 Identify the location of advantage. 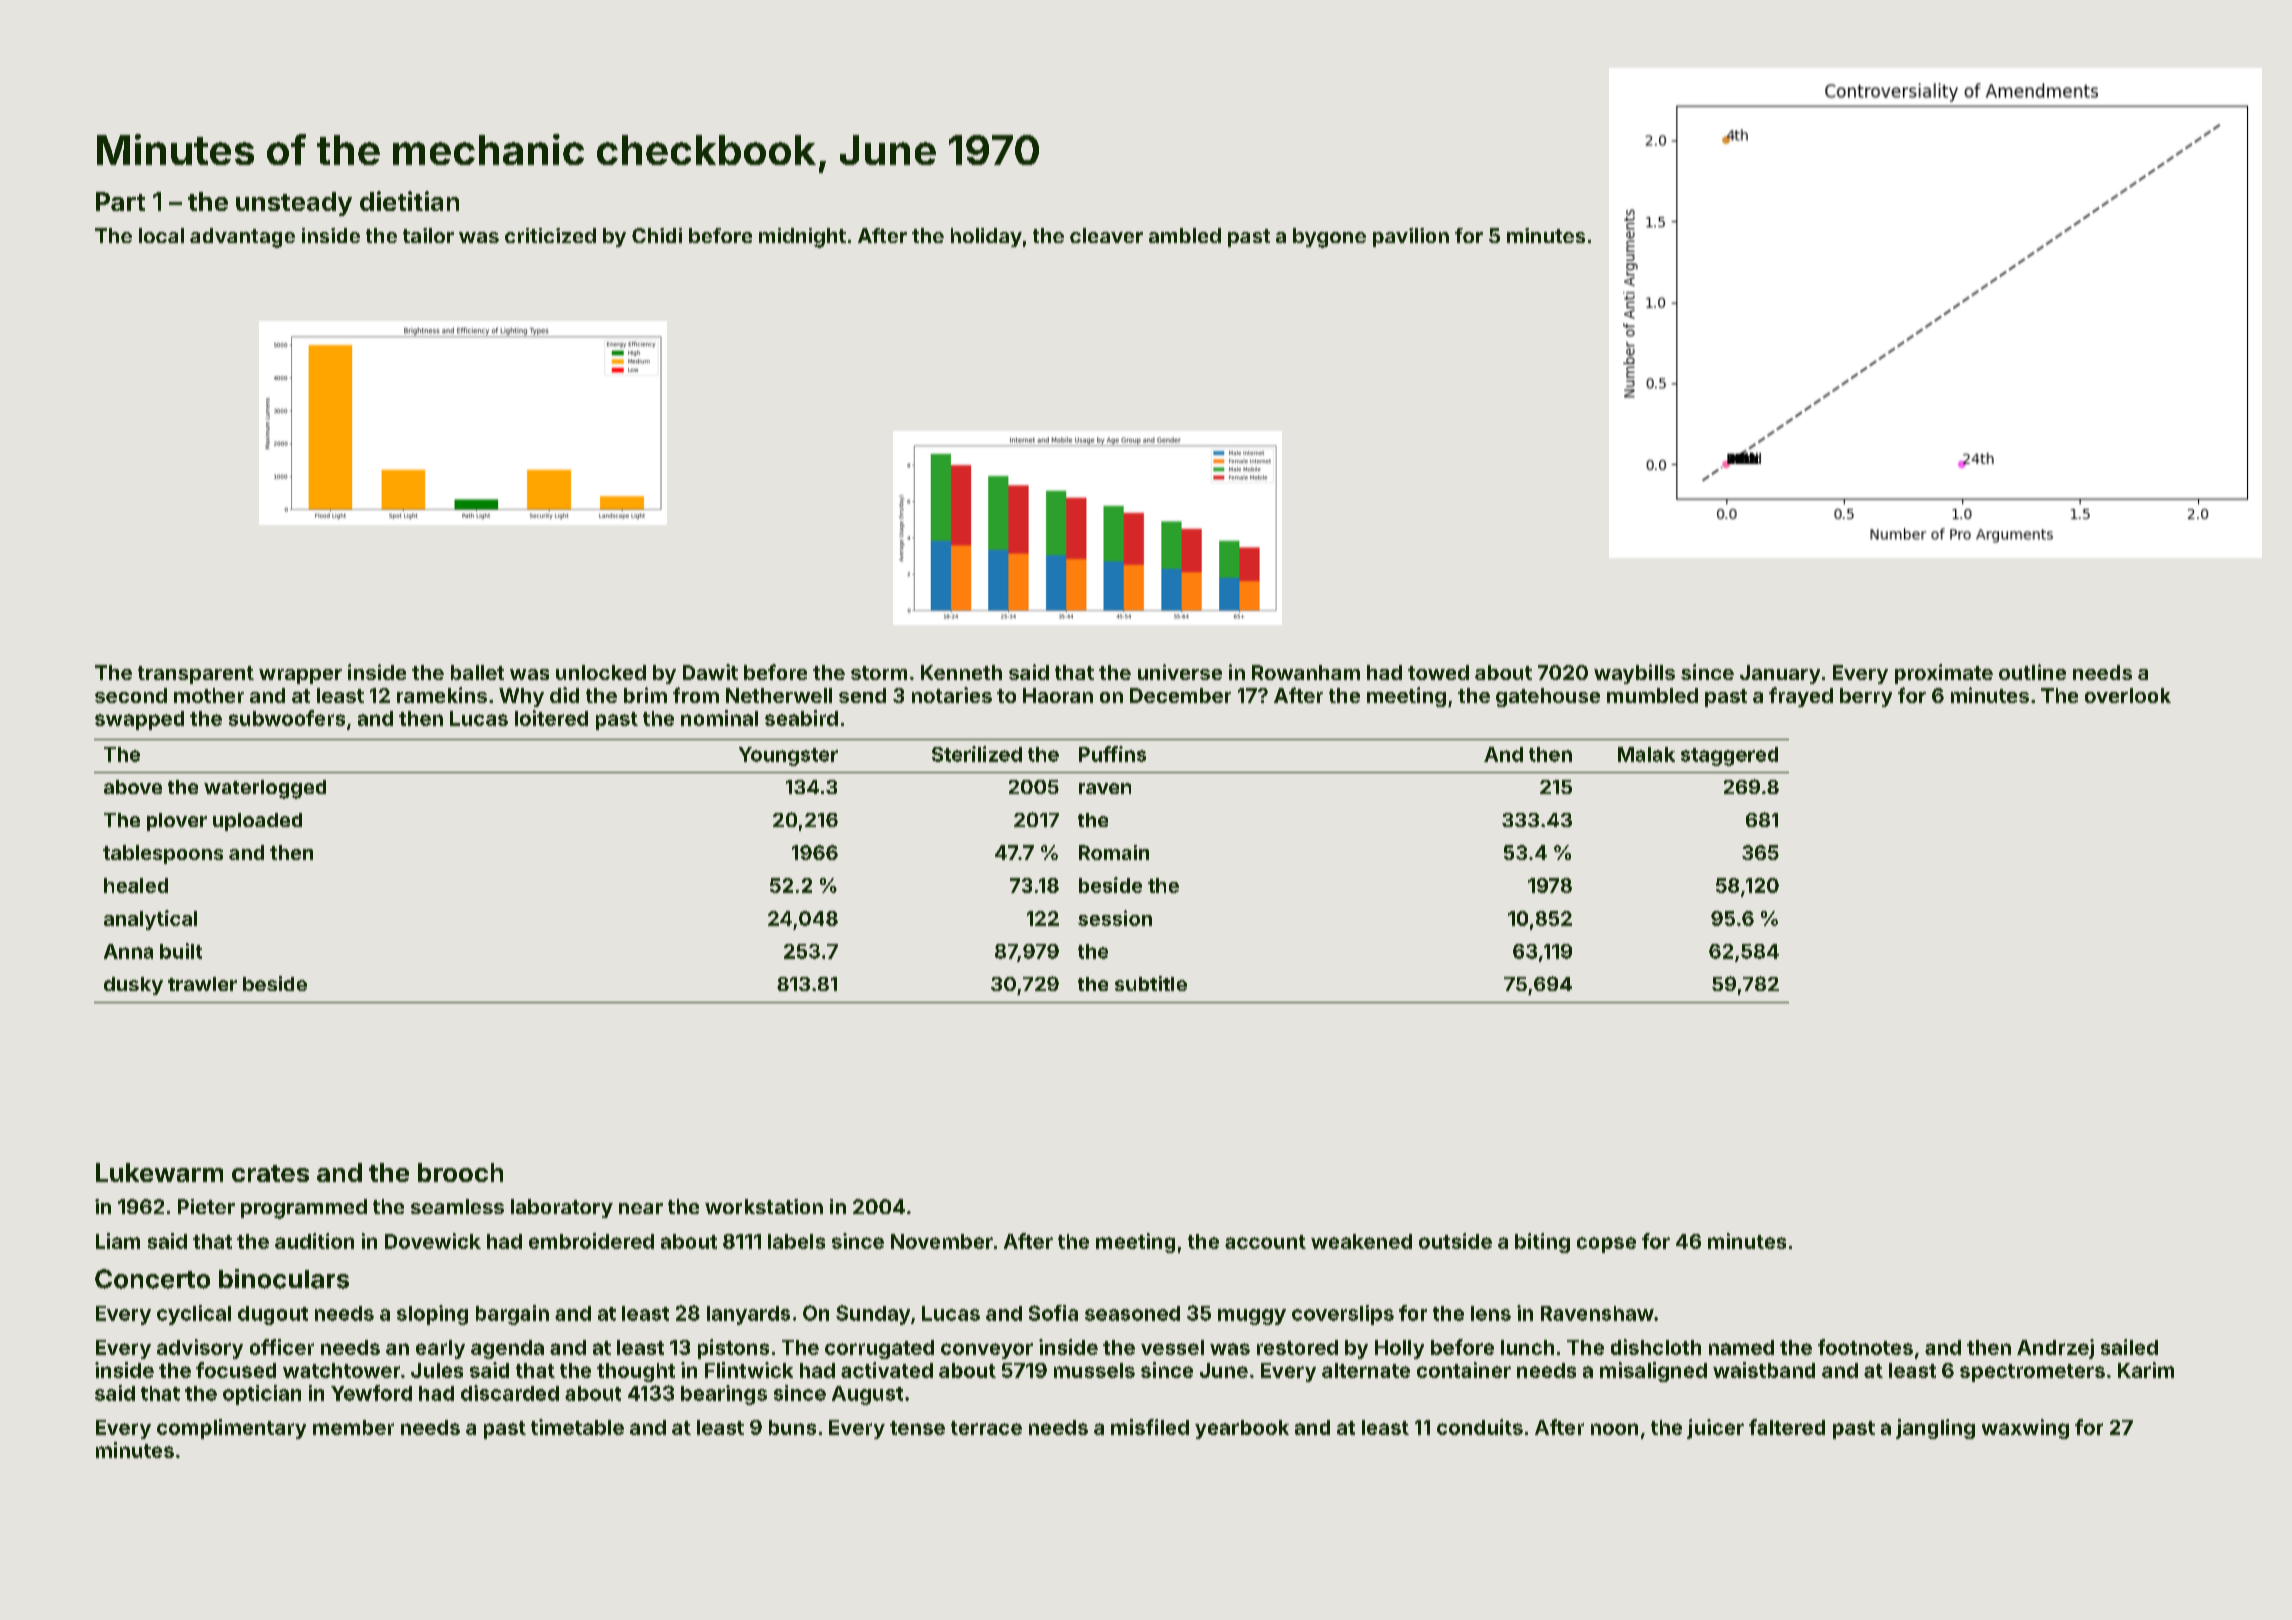
(242, 238).
